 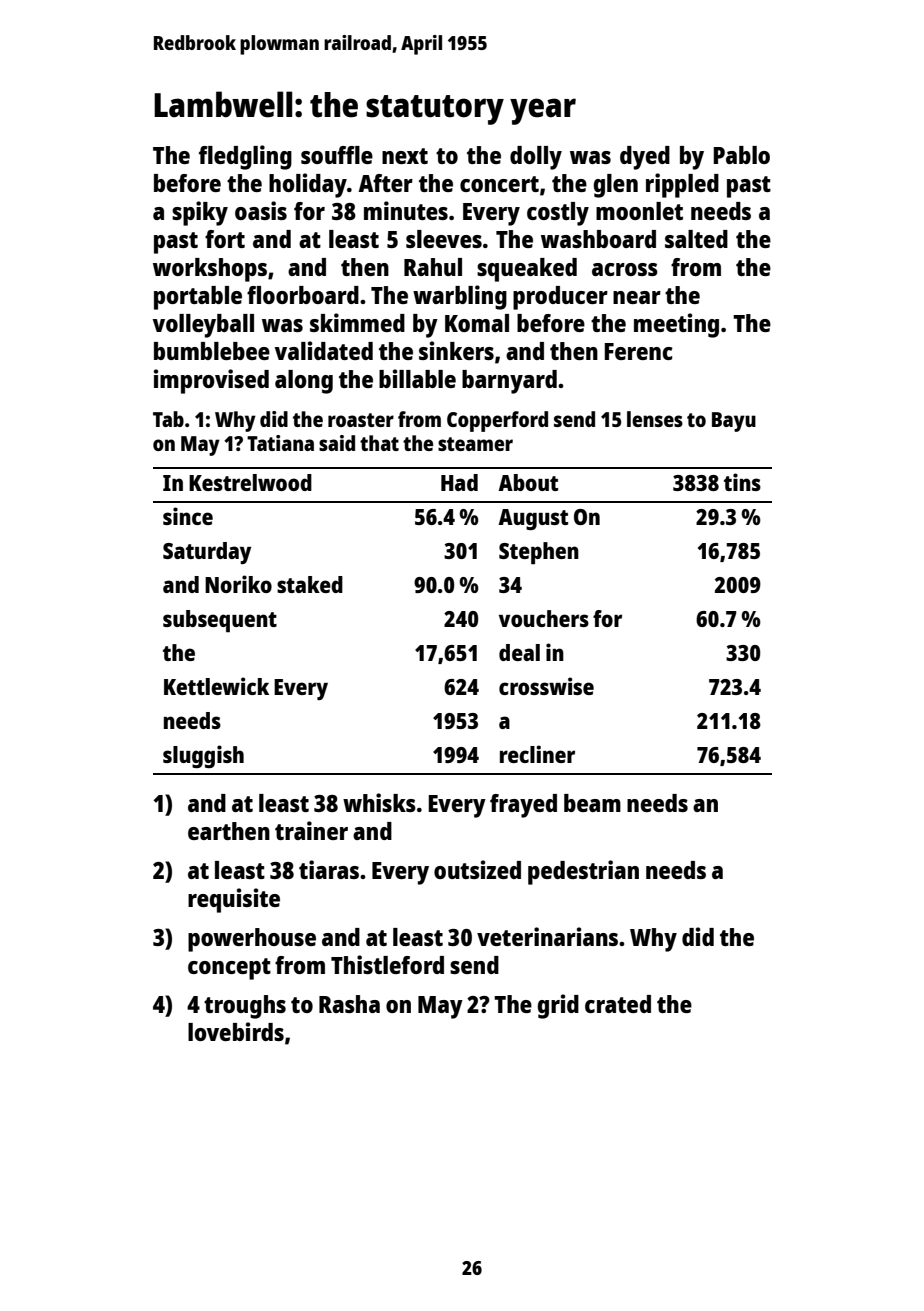 I want to click on salted, so click(x=696, y=239).
